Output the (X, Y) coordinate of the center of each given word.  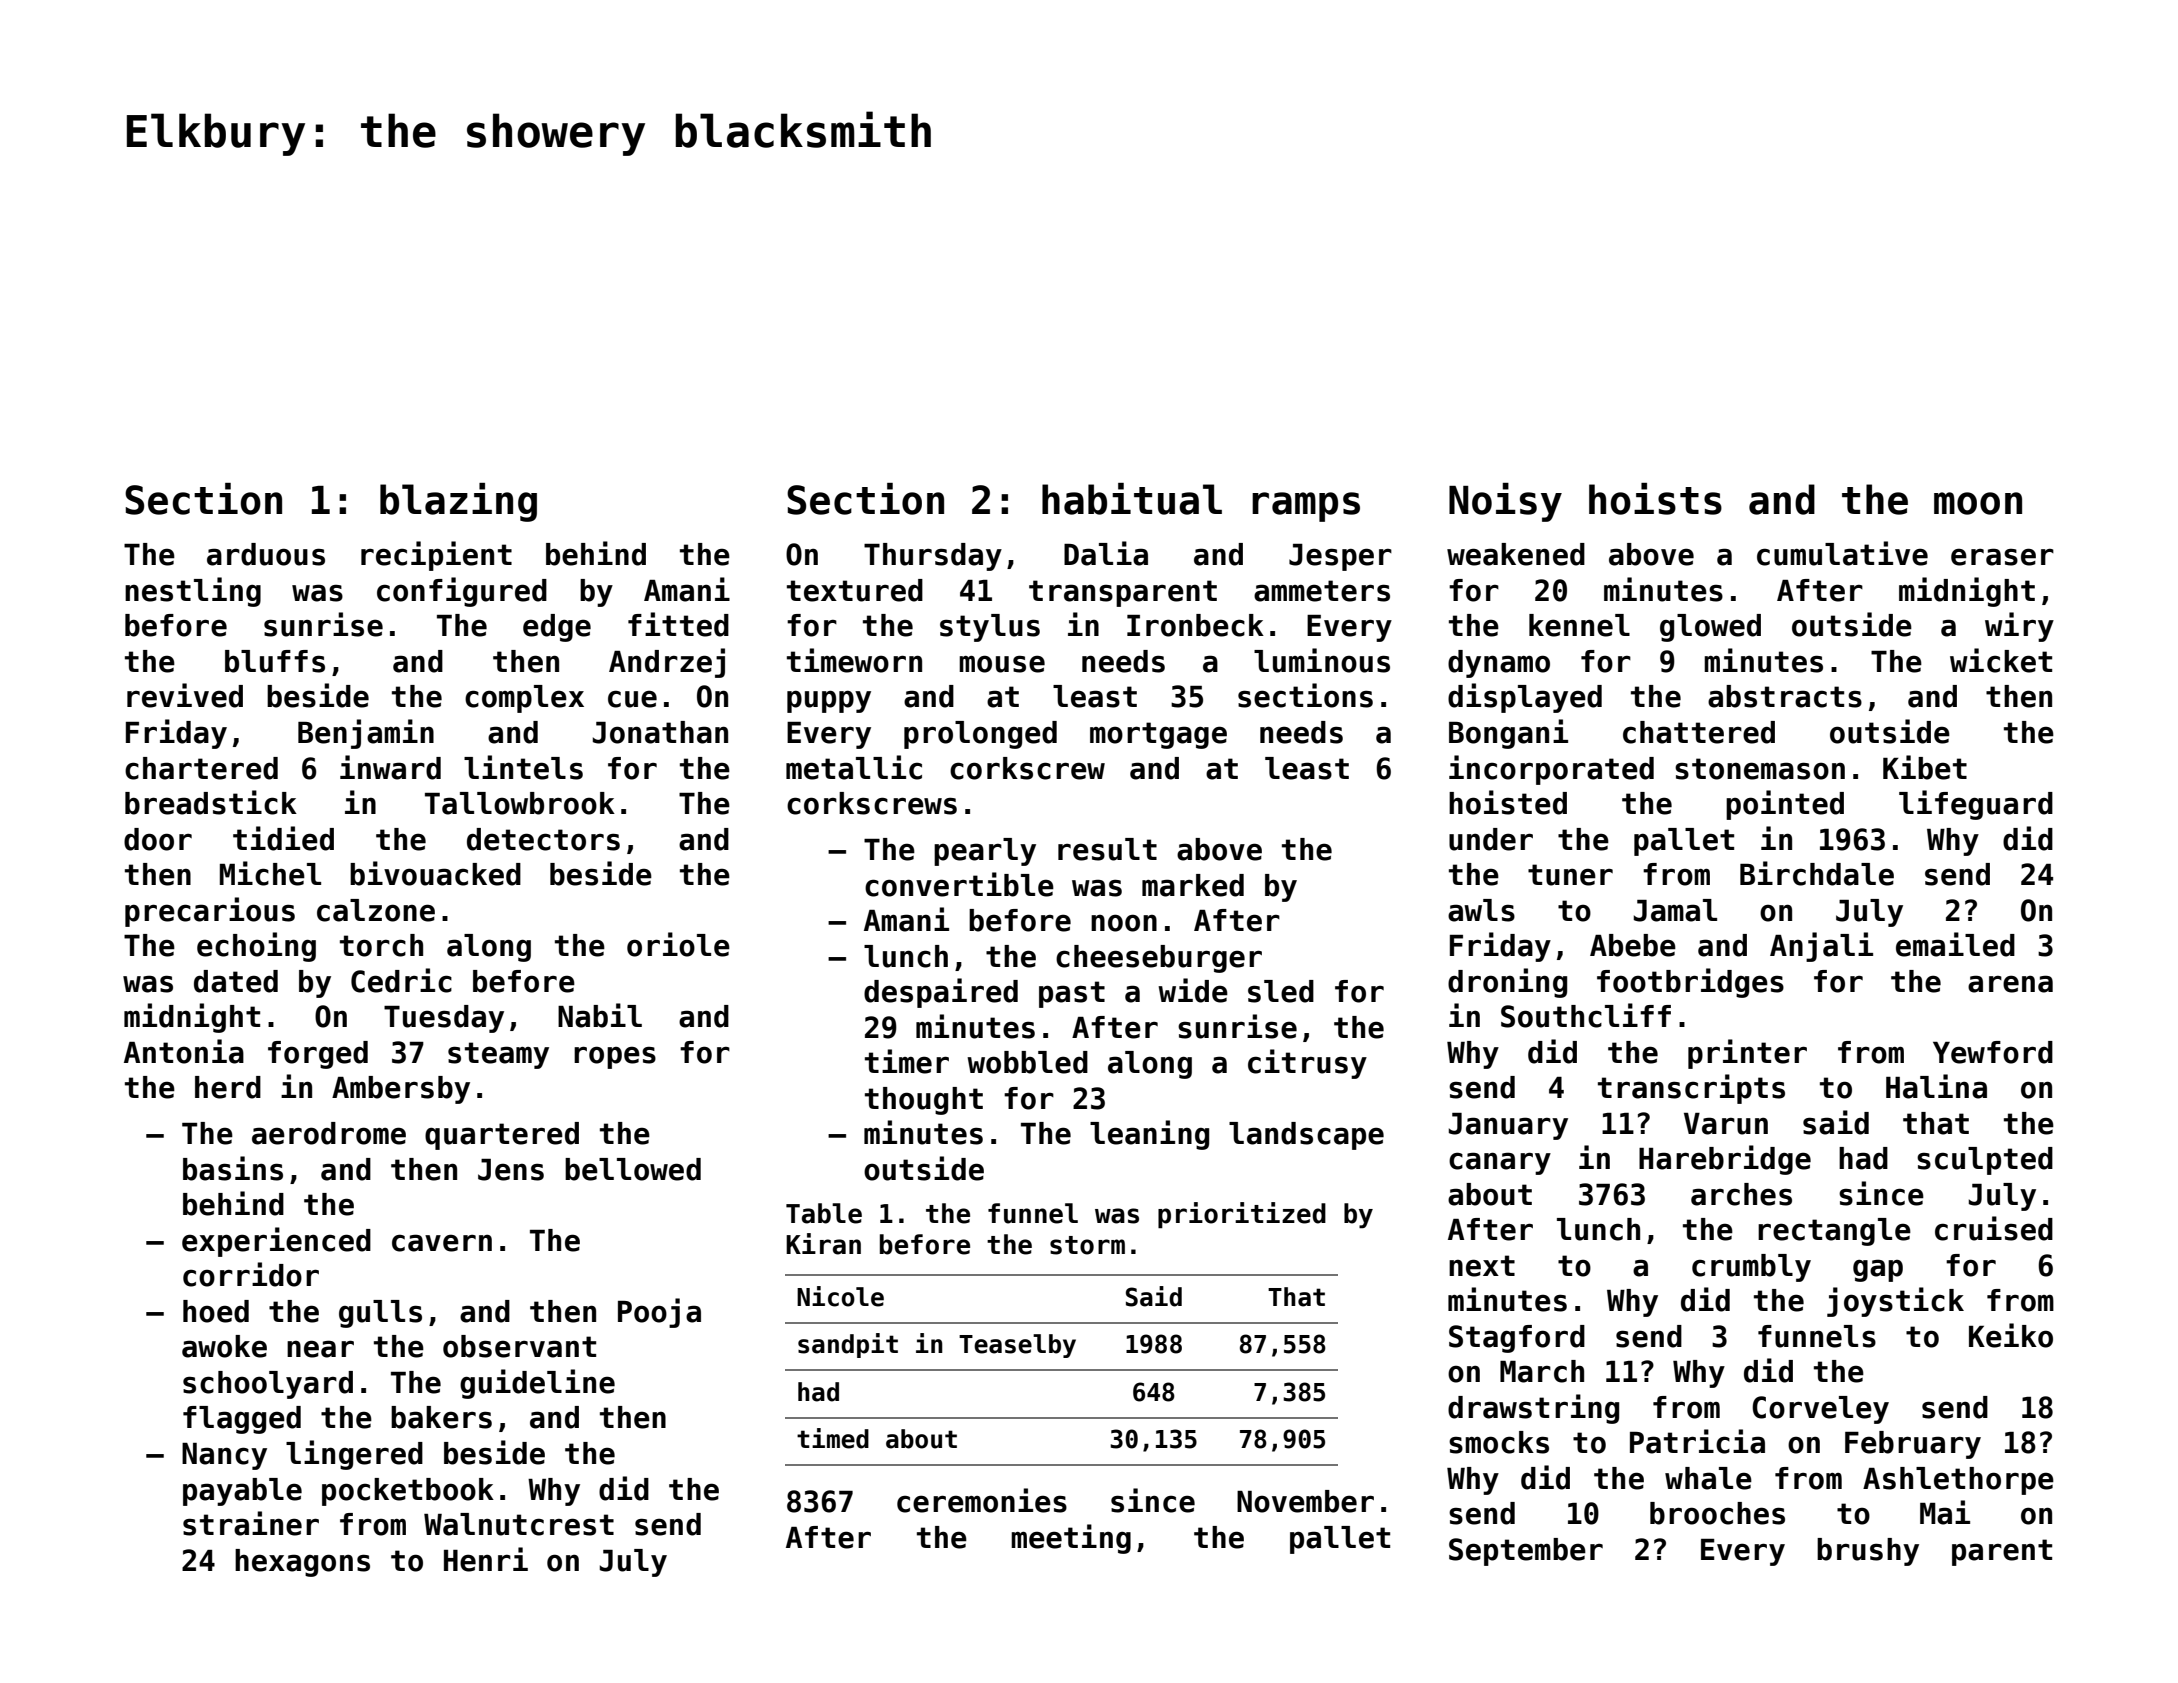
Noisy (1505, 502)
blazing (458, 502)
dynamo (1499, 664)
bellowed (633, 1169)
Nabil (600, 1015)
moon (1978, 503)
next (1482, 1266)
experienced (276, 1242)
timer (907, 1061)
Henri (486, 1559)
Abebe (1633, 945)
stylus (990, 628)
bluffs (275, 661)
